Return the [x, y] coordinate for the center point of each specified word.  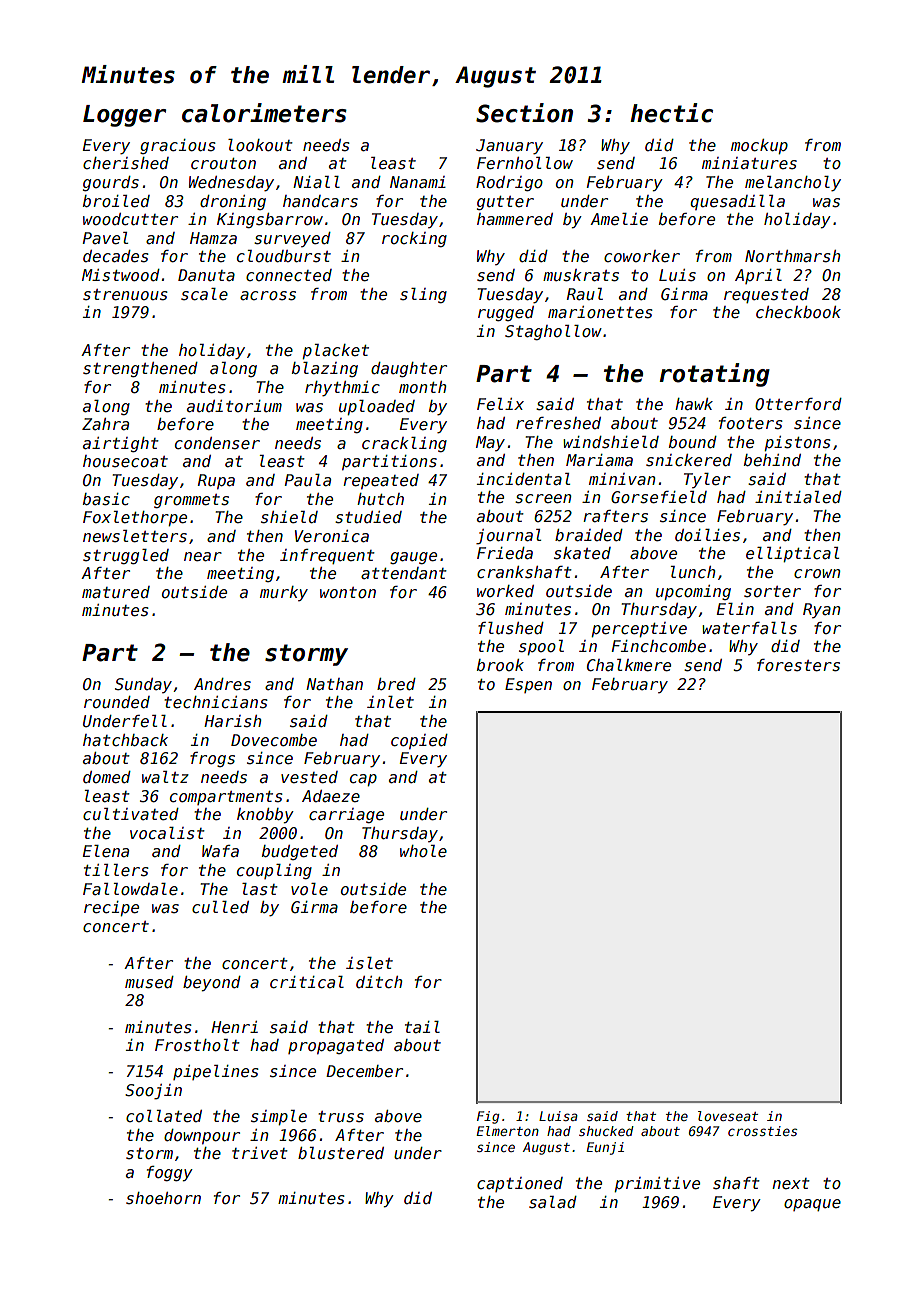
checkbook [798, 312]
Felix [500, 404]
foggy [170, 1174]
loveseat [728, 1116]
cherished [126, 163]
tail [422, 1027]
